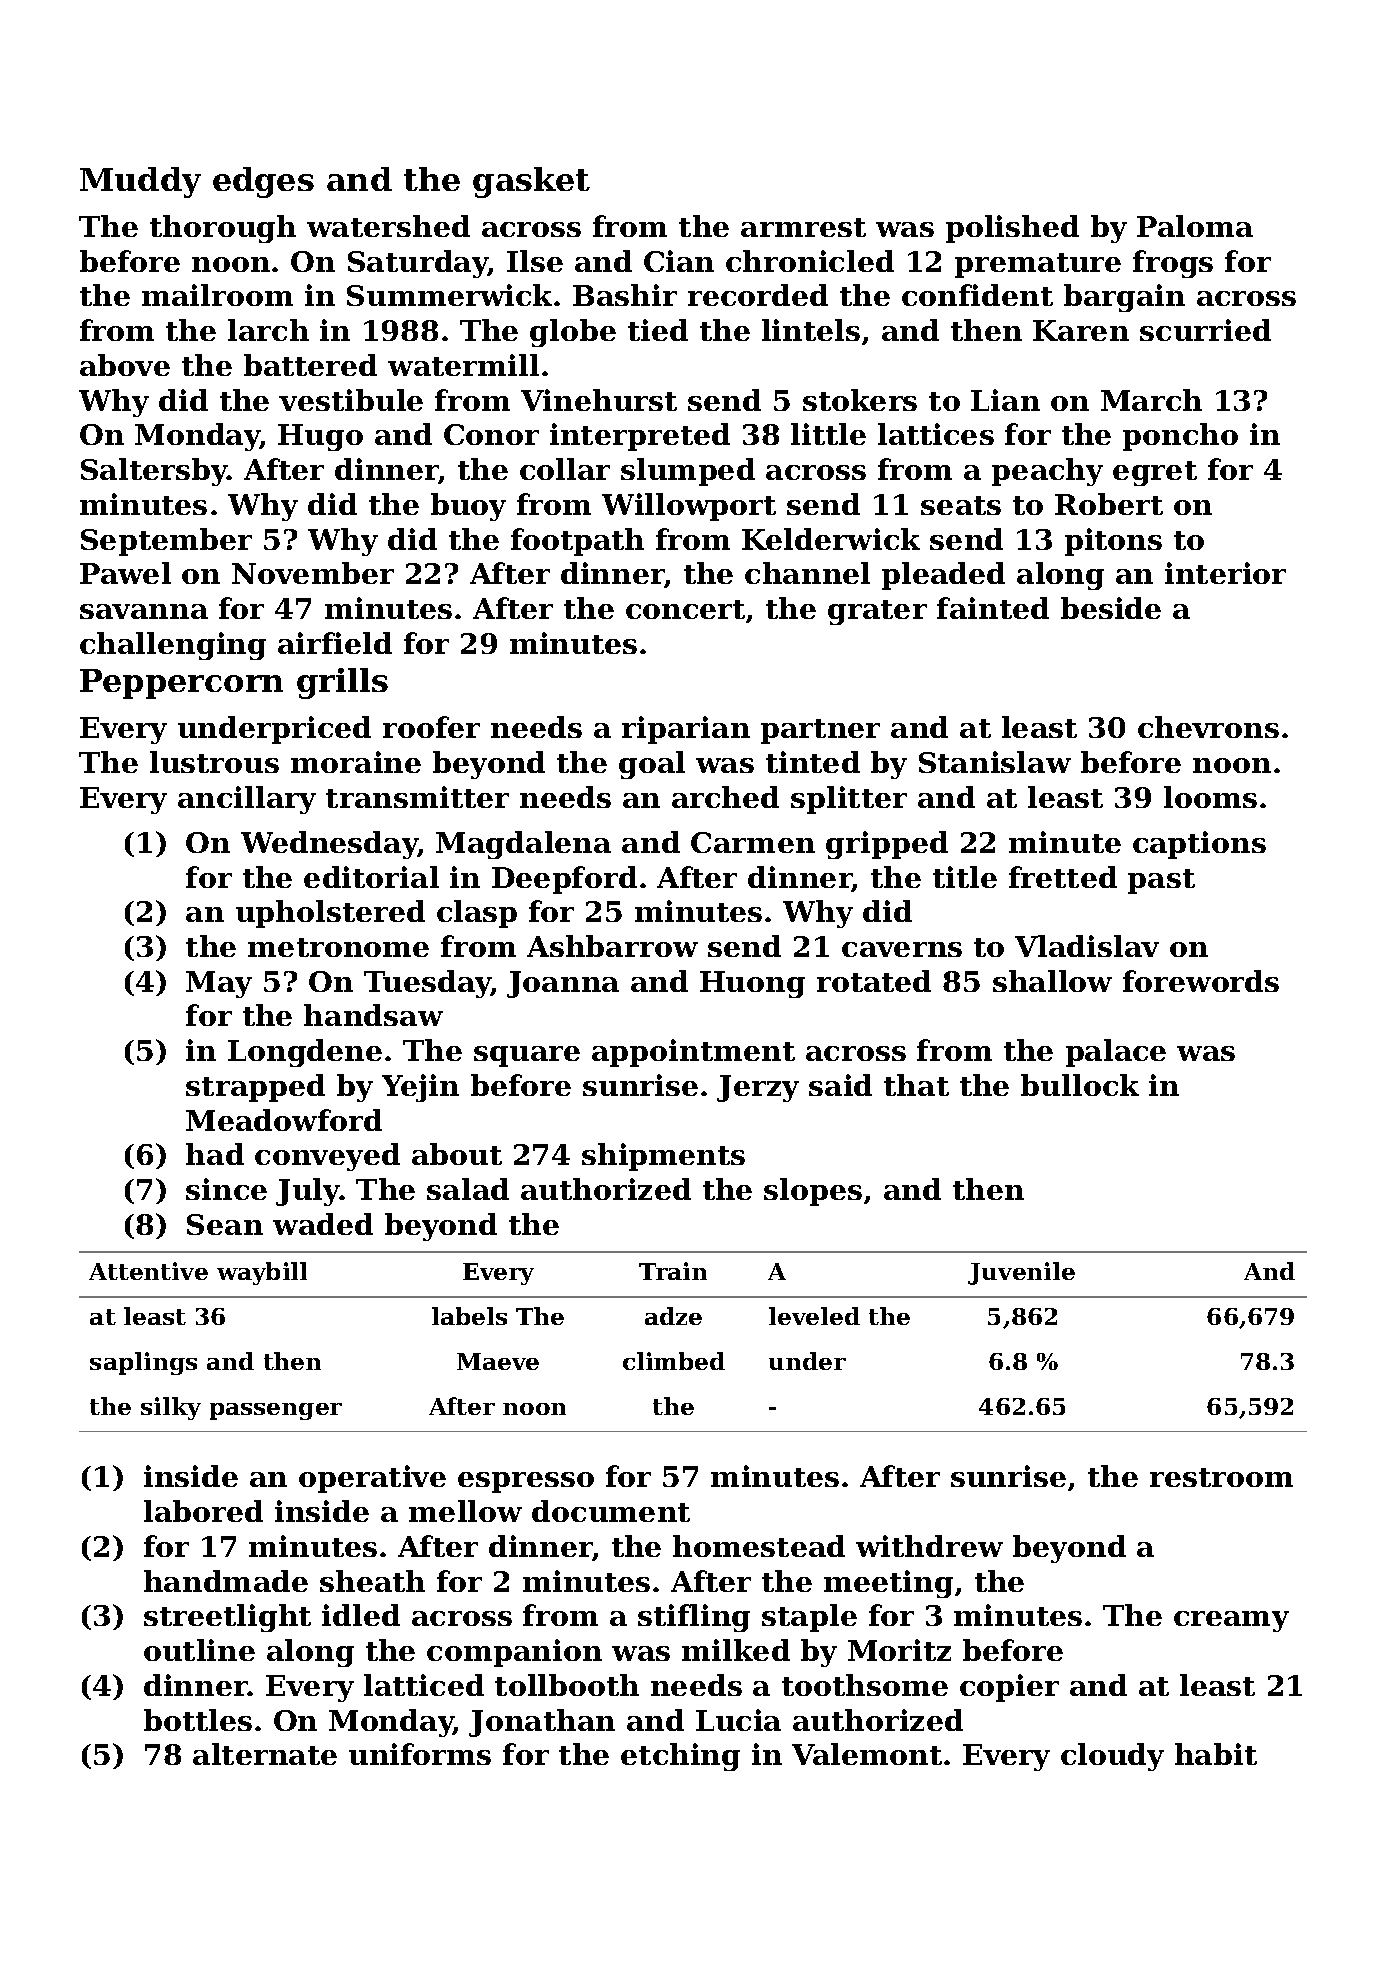 The width and height of the screenshot is (1386, 1969). I want to click on splitter, so click(849, 800).
